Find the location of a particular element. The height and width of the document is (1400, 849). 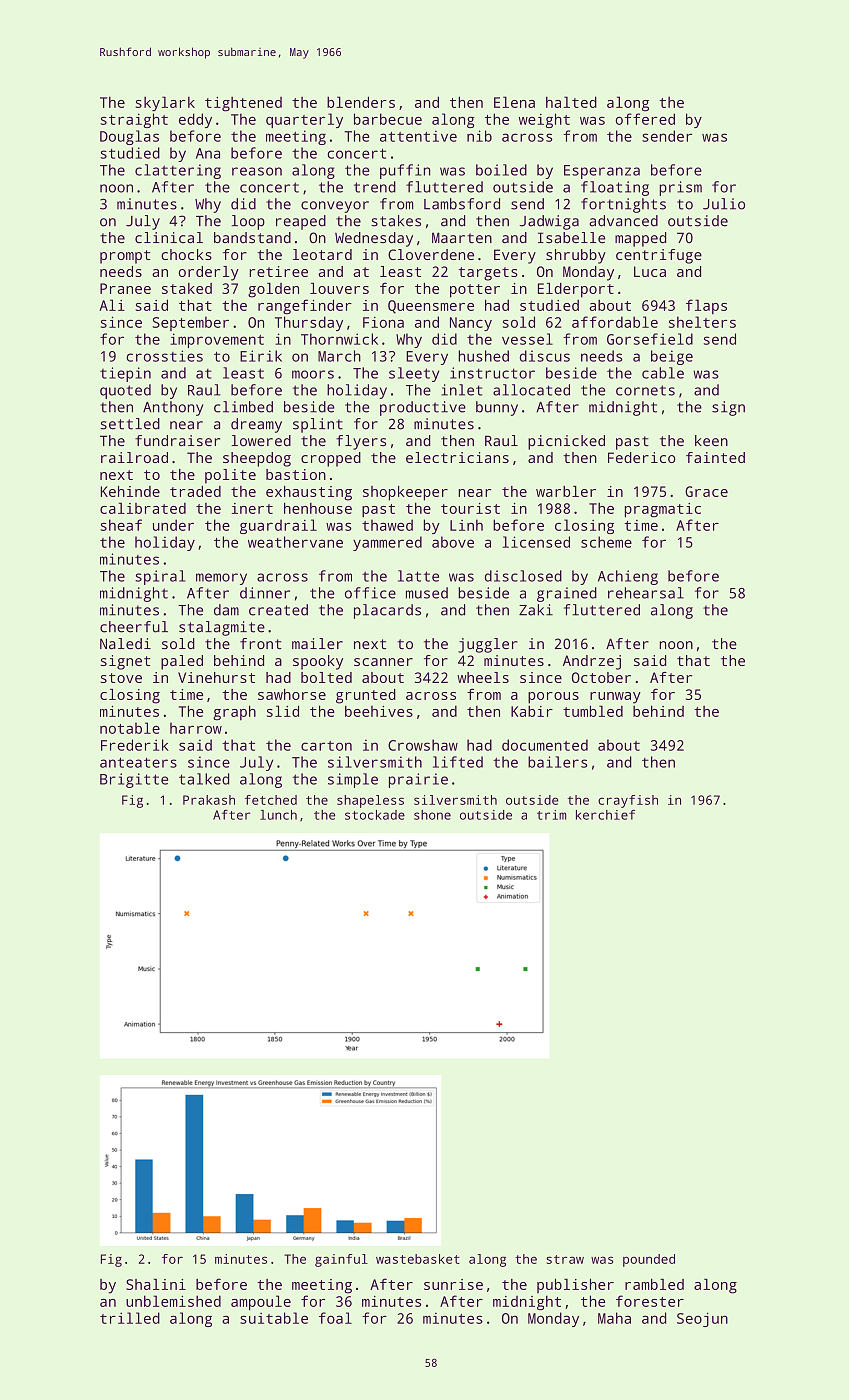

offered is located at coordinates (645, 119).
